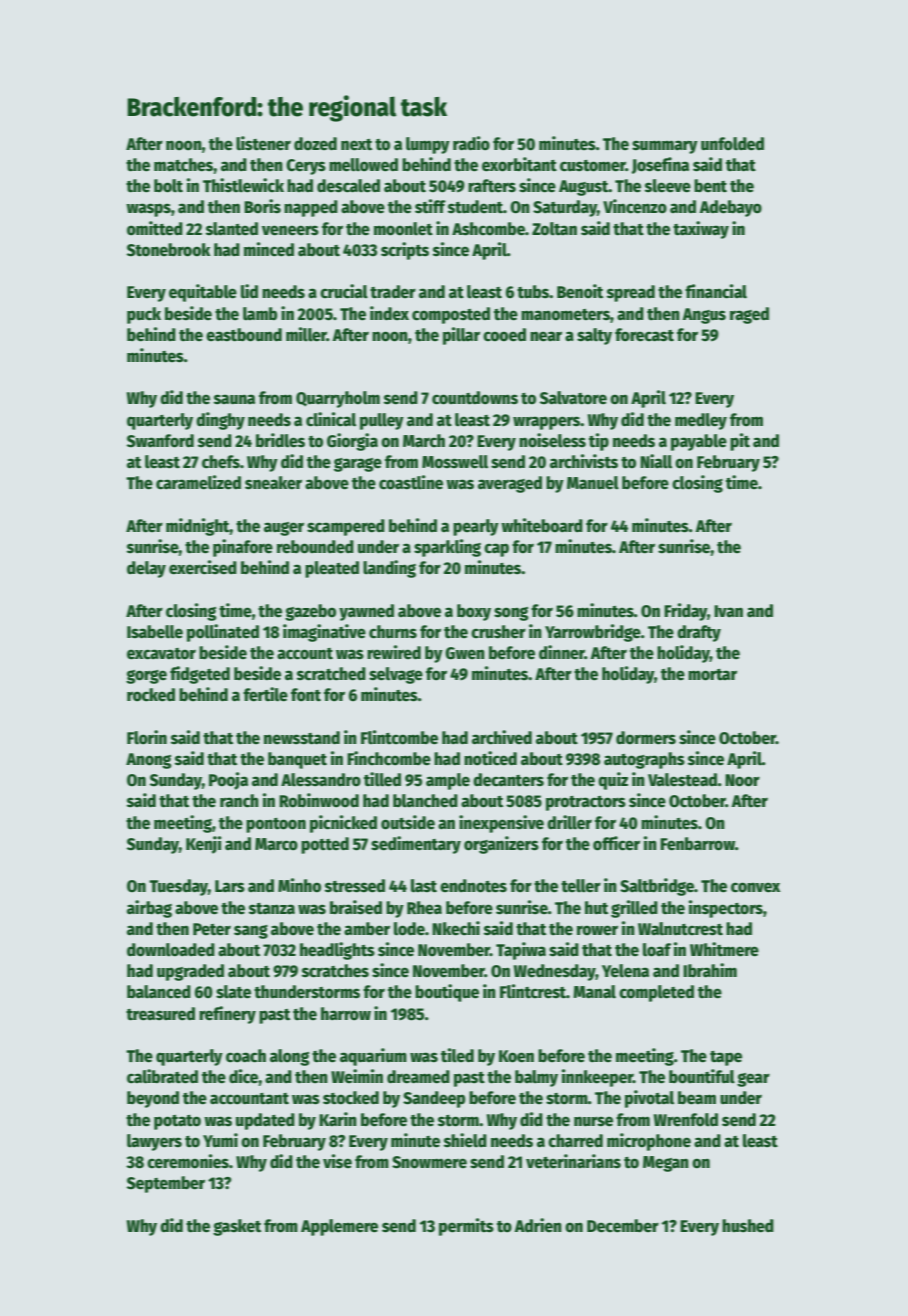 The image size is (908, 1316). Describe the element at coordinates (465, 653) in the page. I see `Gwen` at that location.
